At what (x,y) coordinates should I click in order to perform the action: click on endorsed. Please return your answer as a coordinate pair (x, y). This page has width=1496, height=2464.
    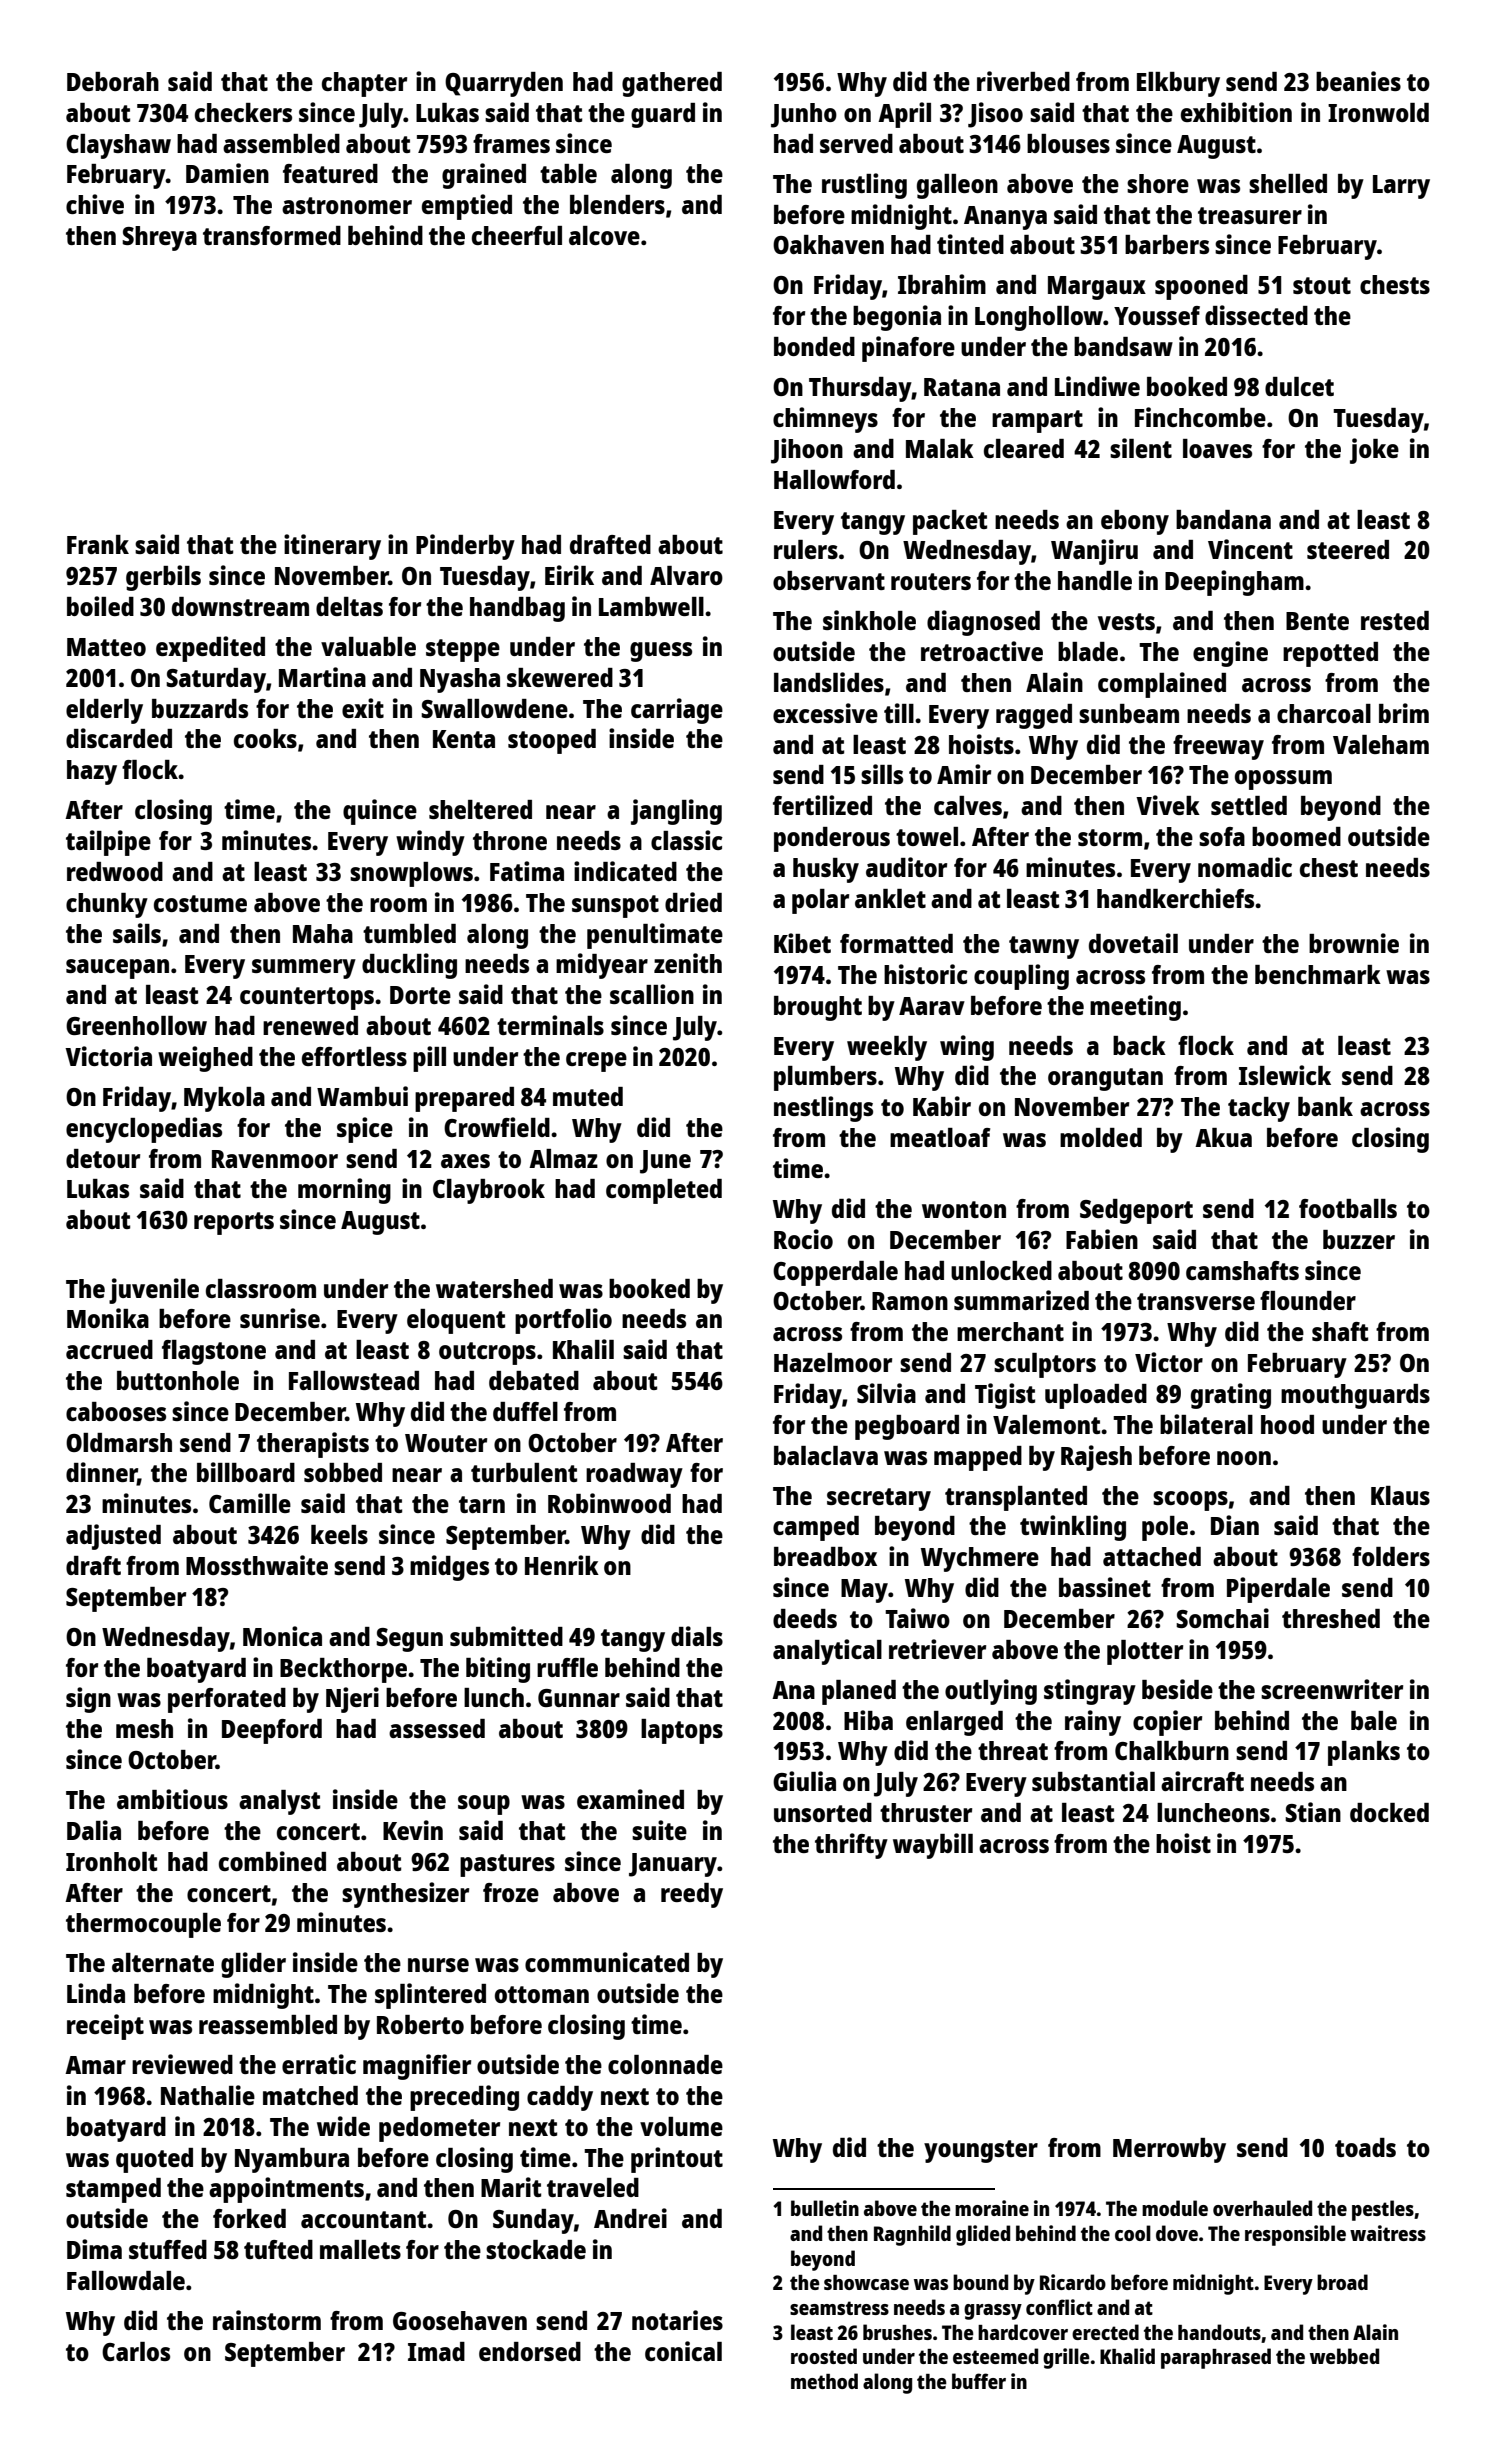
    Looking at the image, I should click on (530, 2351).
